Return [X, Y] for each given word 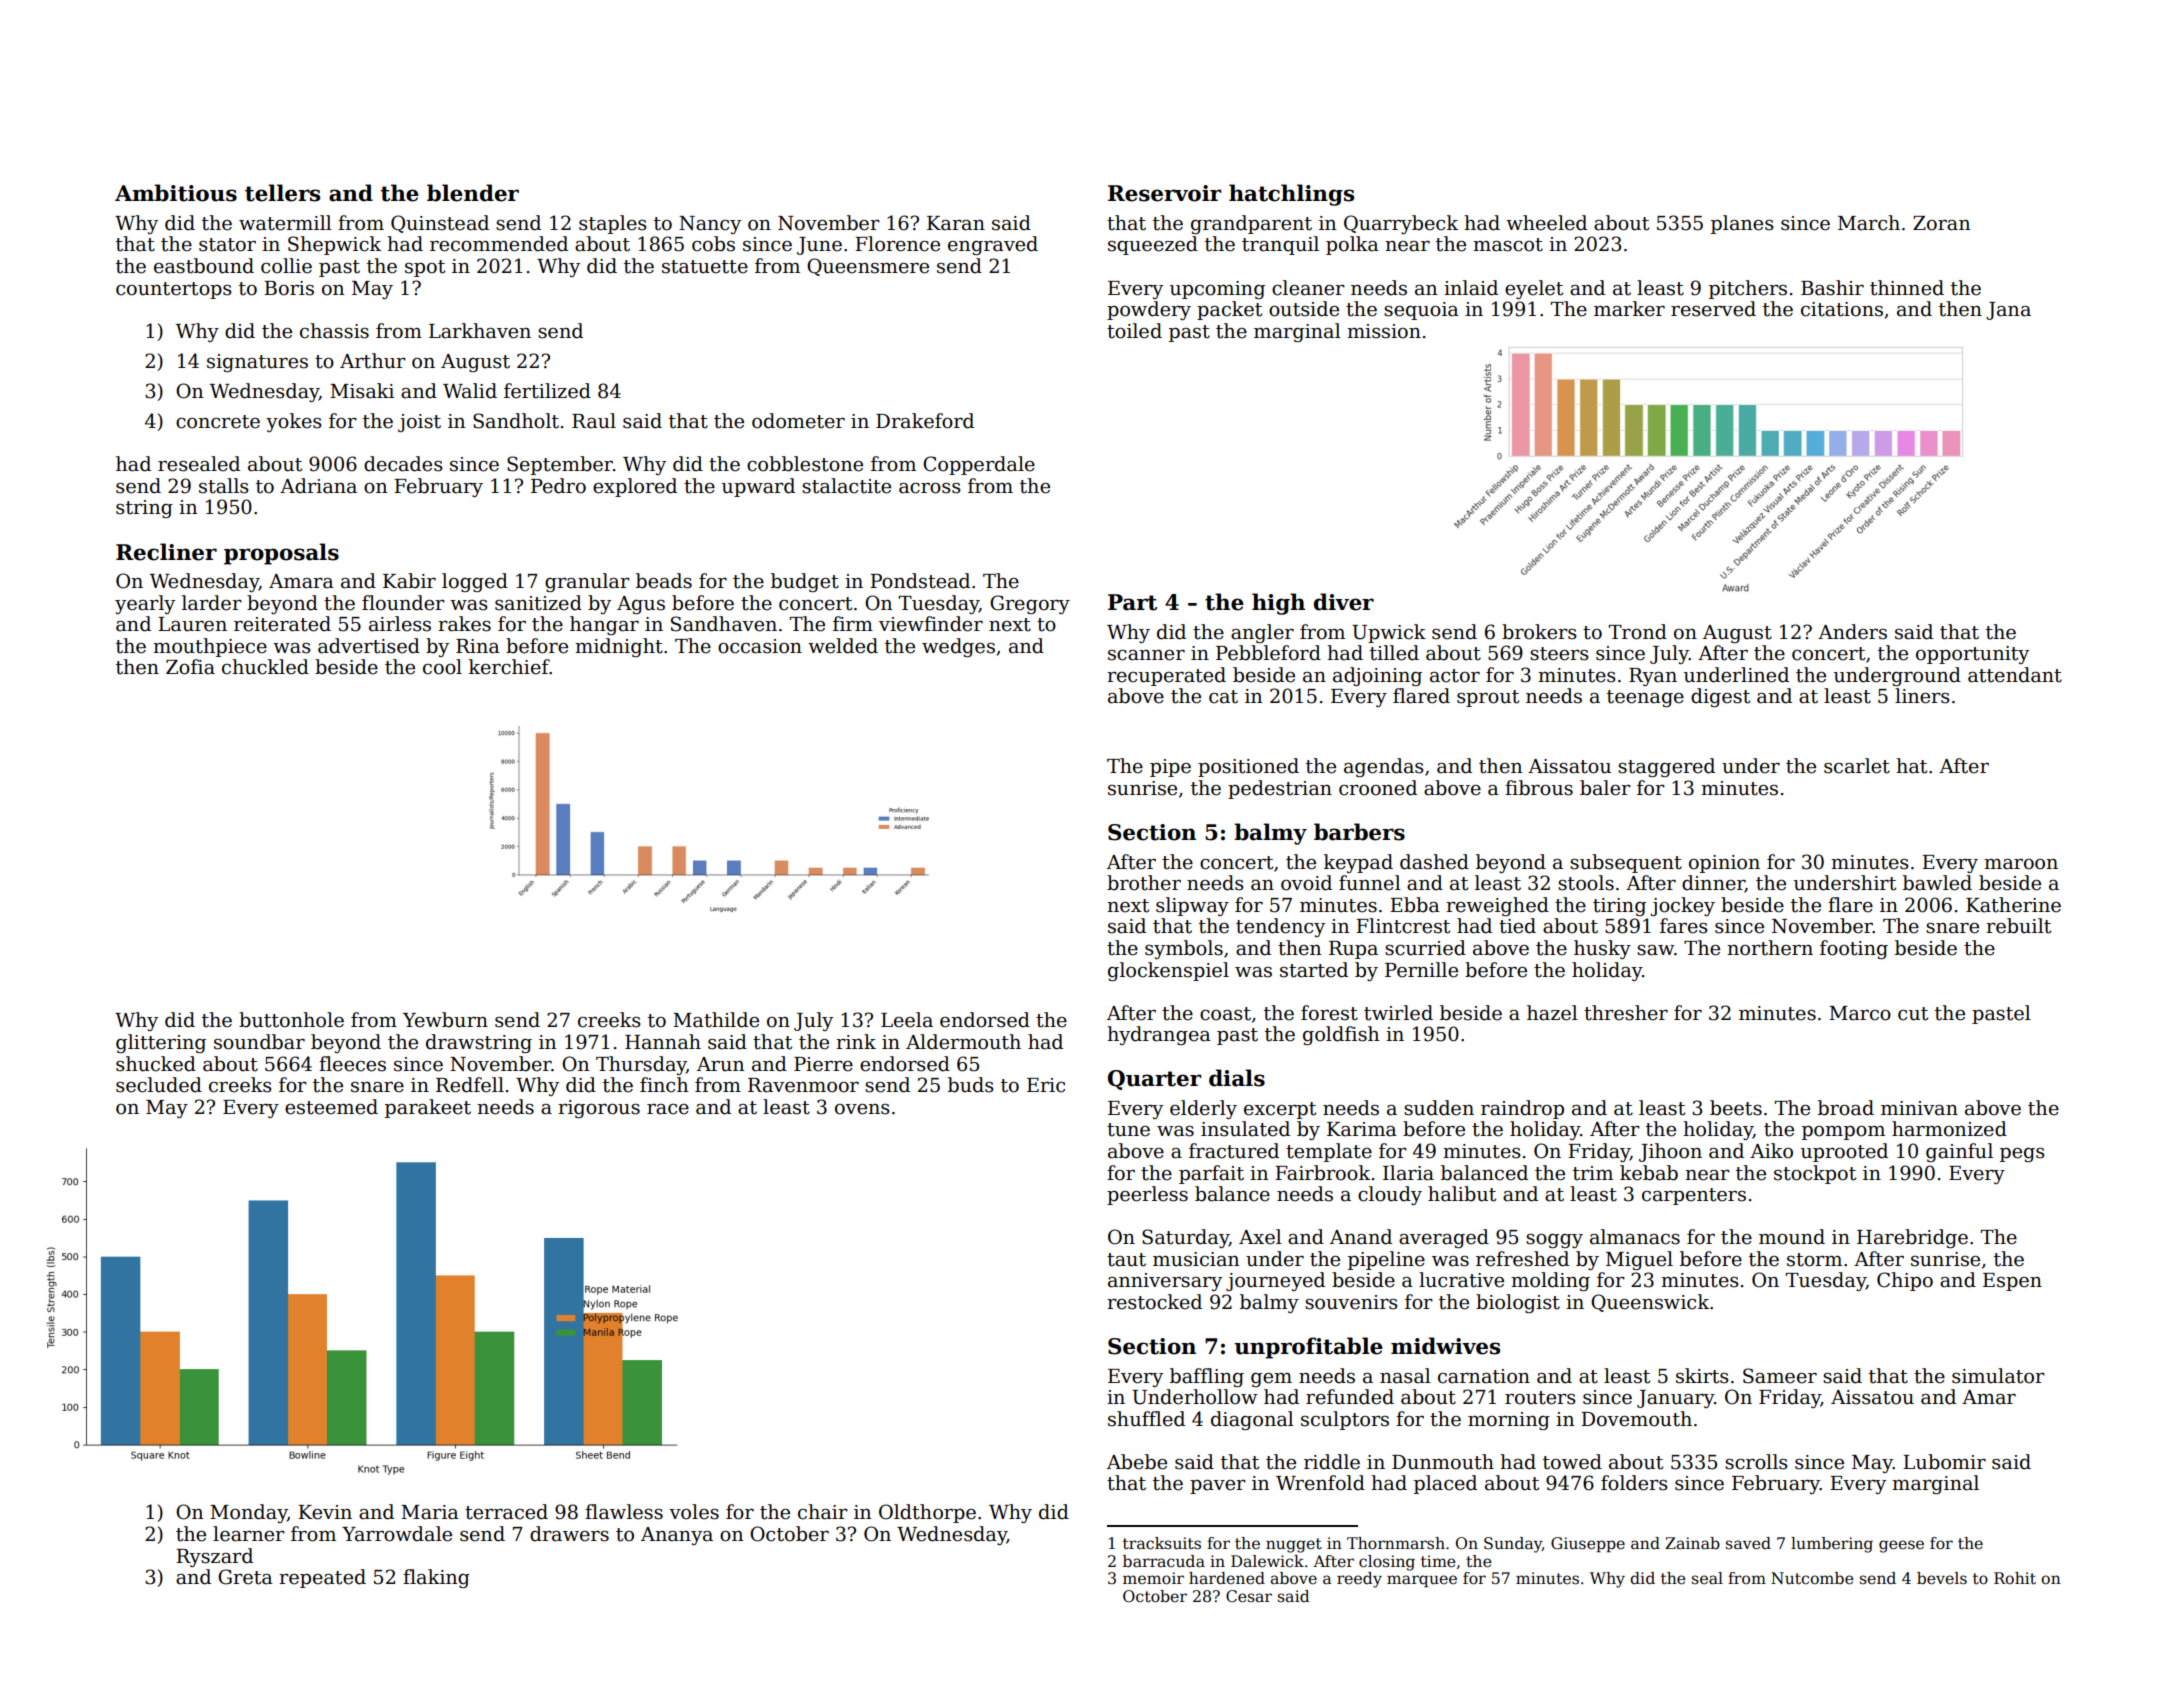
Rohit [2015, 1578]
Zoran [1942, 223]
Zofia [190, 667]
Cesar [1249, 1596]
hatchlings [1291, 195]
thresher [1626, 1013]
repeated [322, 1578]
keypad [1358, 863]
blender [473, 193]
